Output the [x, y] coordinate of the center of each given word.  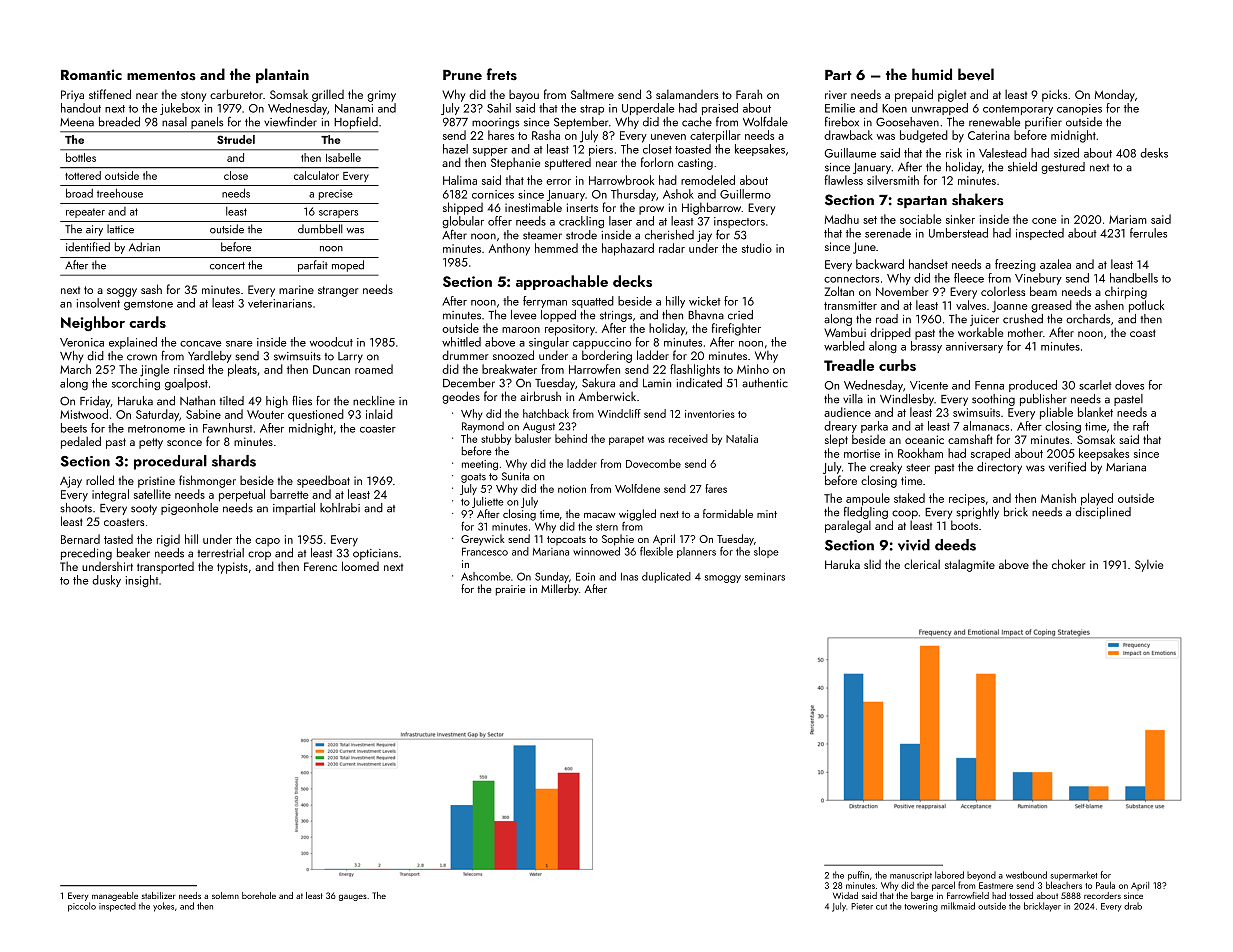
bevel [976, 74]
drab [1133, 906]
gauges [353, 897]
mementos [161, 76]
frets [502, 74]
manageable [115, 896]
